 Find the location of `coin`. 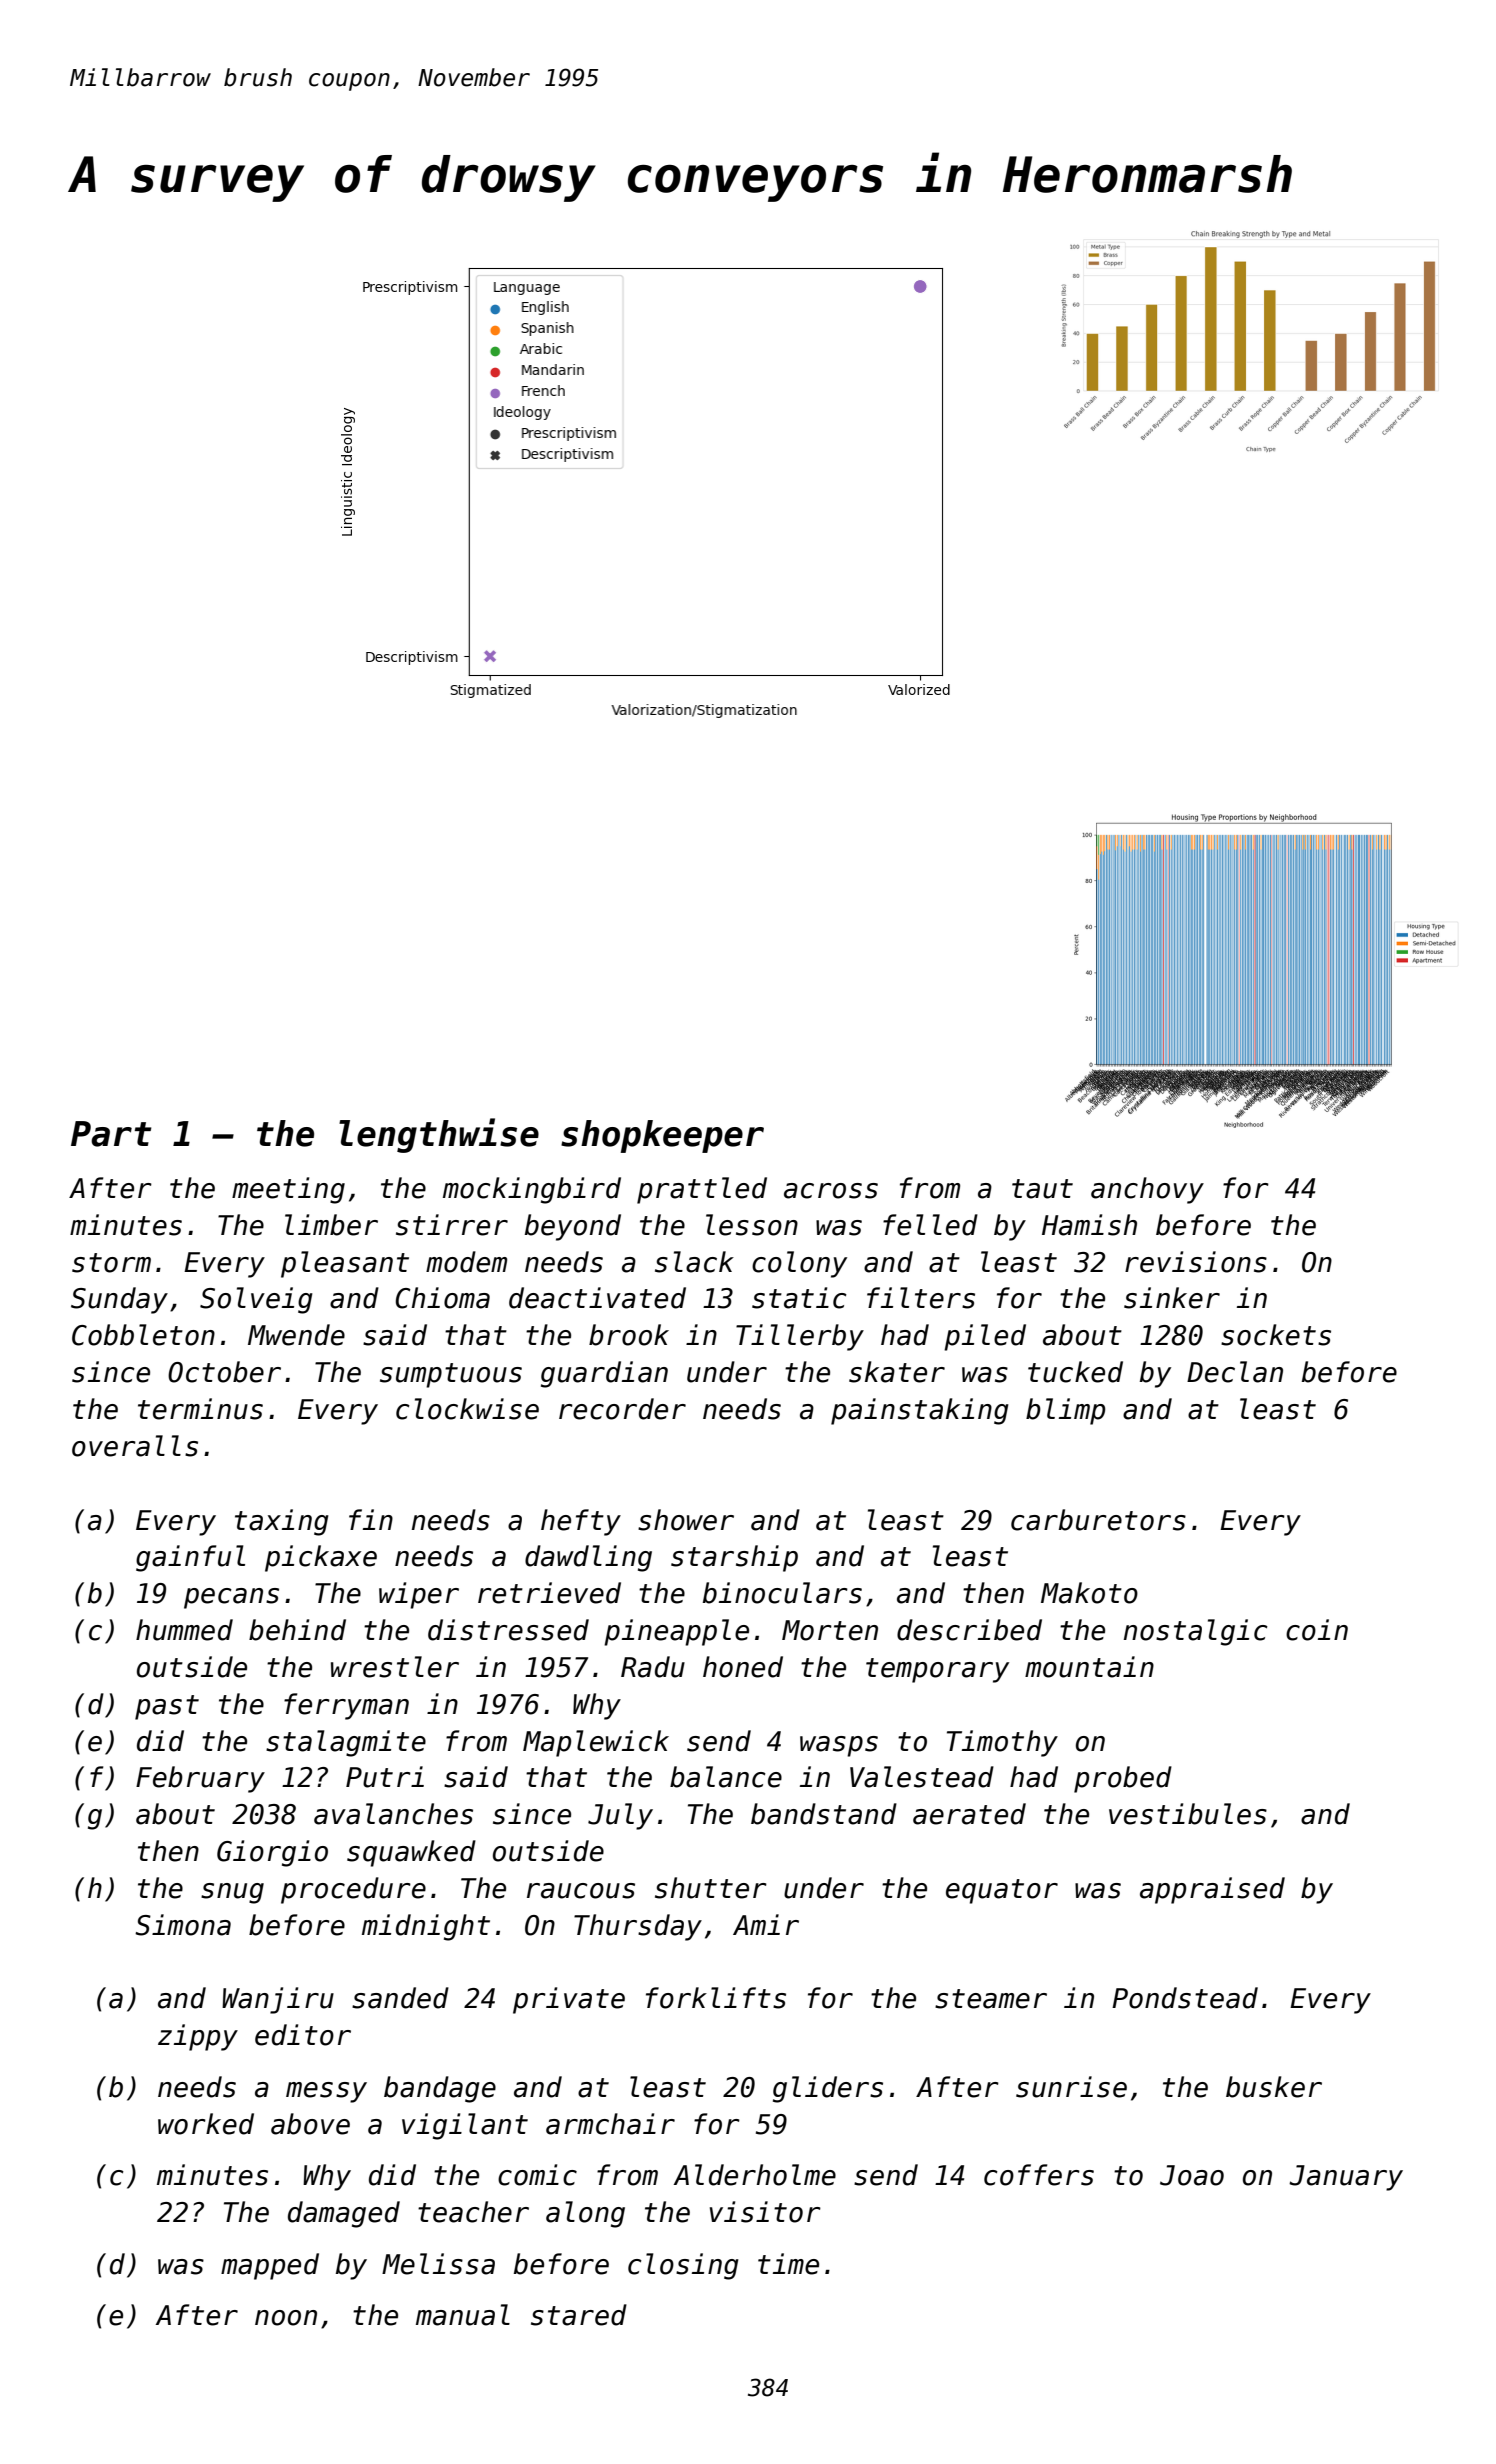

coin is located at coordinates (1317, 1630).
